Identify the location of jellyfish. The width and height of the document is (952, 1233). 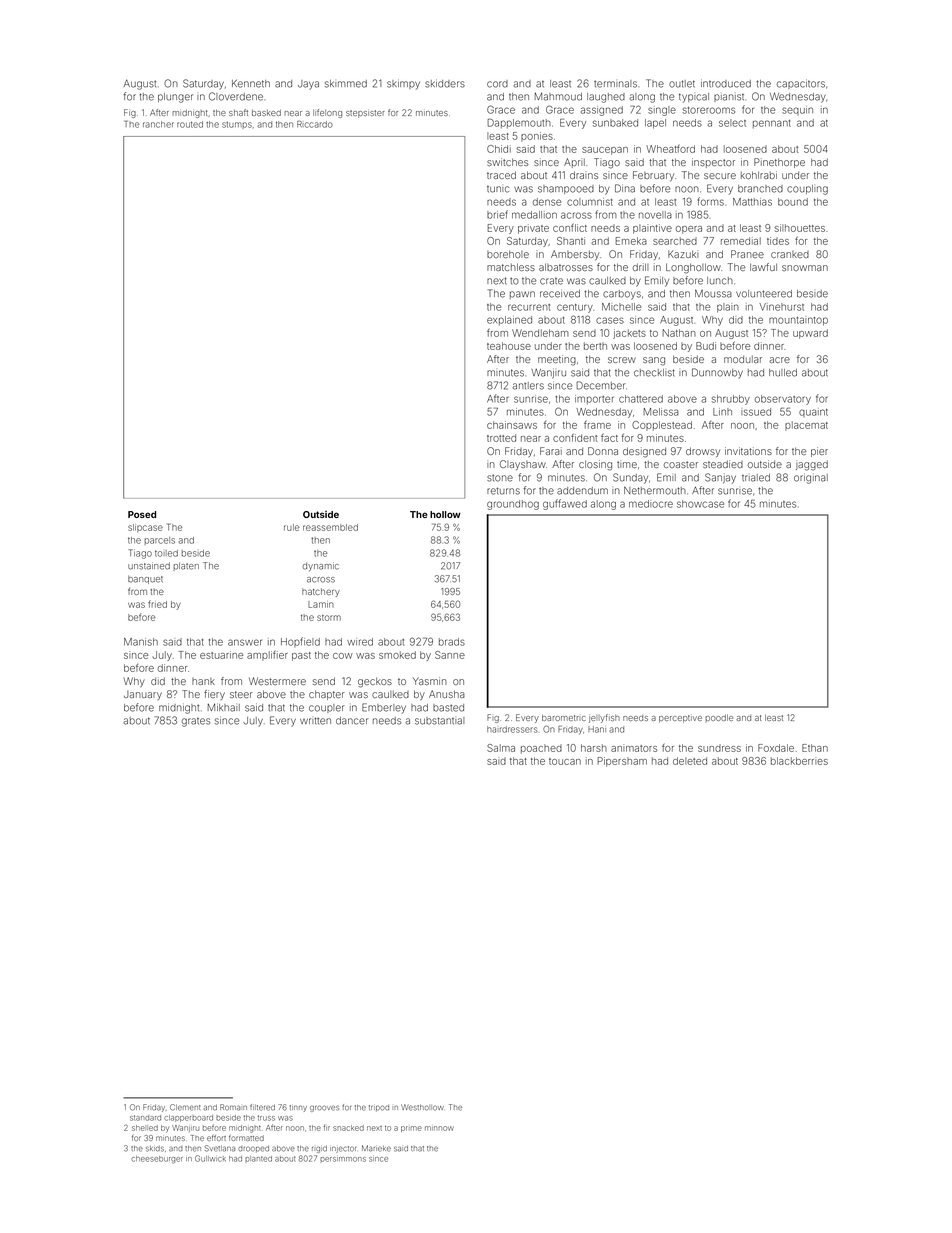
(604, 718).
